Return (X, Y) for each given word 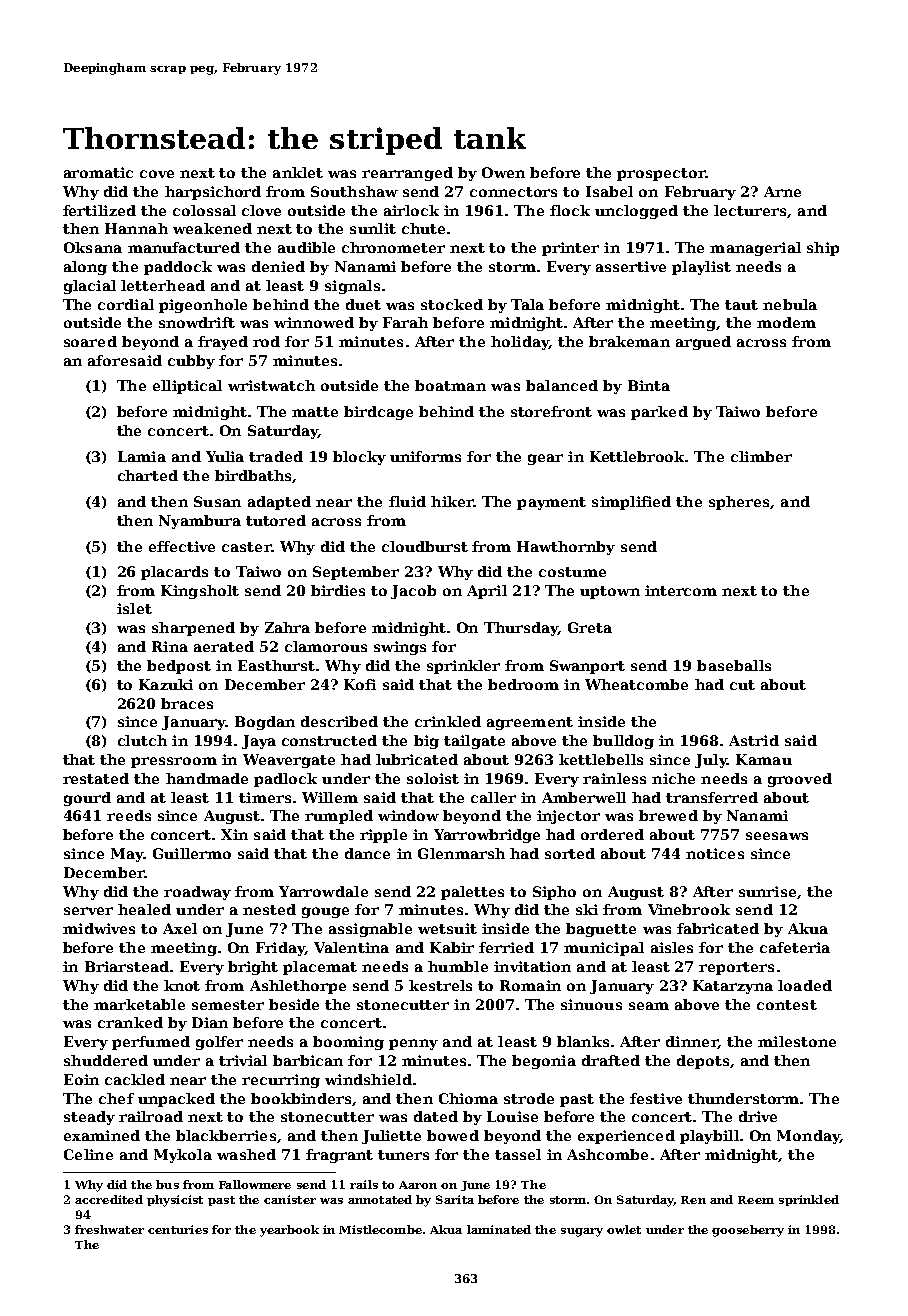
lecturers (750, 210)
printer (570, 249)
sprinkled (809, 1200)
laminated (499, 1229)
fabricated (718, 928)
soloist (433, 778)
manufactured (184, 247)
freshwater (109, 1229)
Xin (234, 834)
